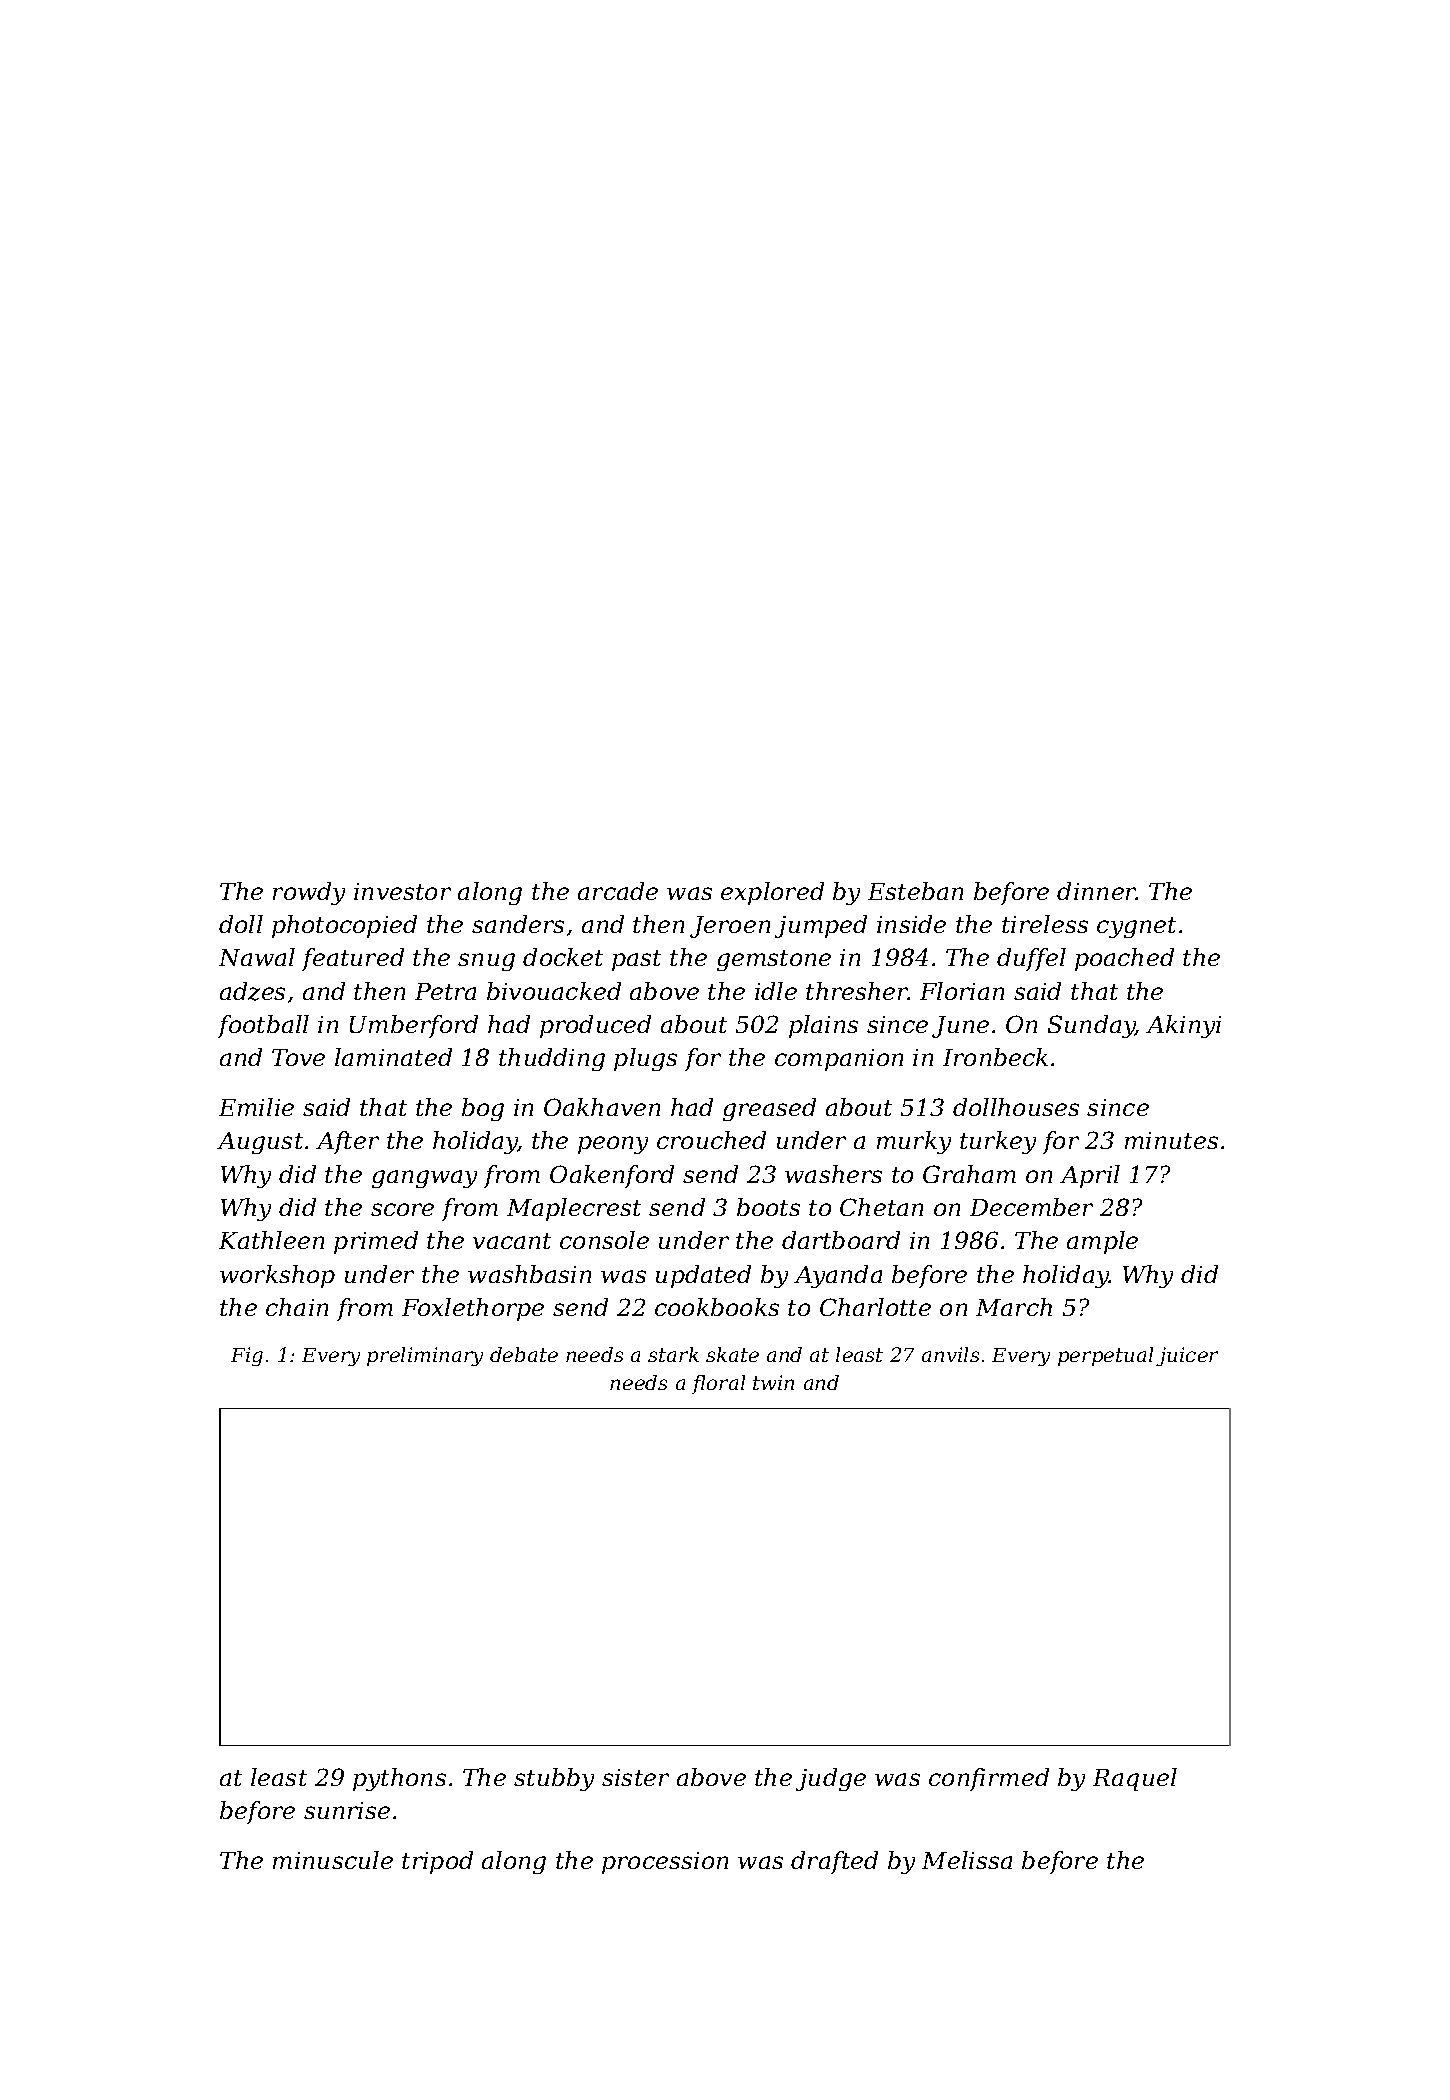 Image resolution: width=1450 pixels, height=2100 pixels. Describe the element at coordinates (831, 1779) in the screenshot. I see `judge` at that location.
